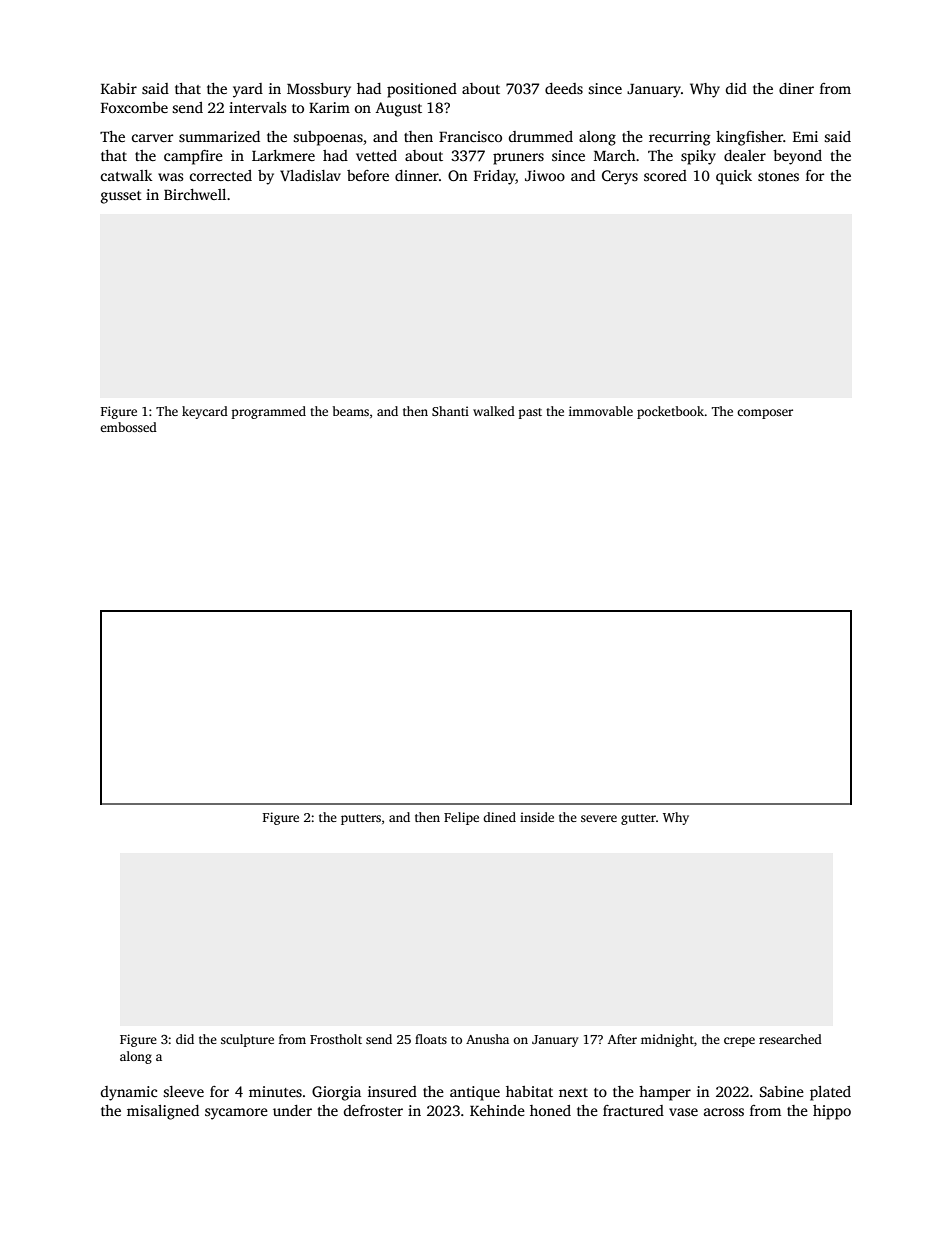 The image size is (952, 1233). What do you see at coordinates (665, 175) in the screenshot?
I see `scored` at bounding box center [665, 175].
